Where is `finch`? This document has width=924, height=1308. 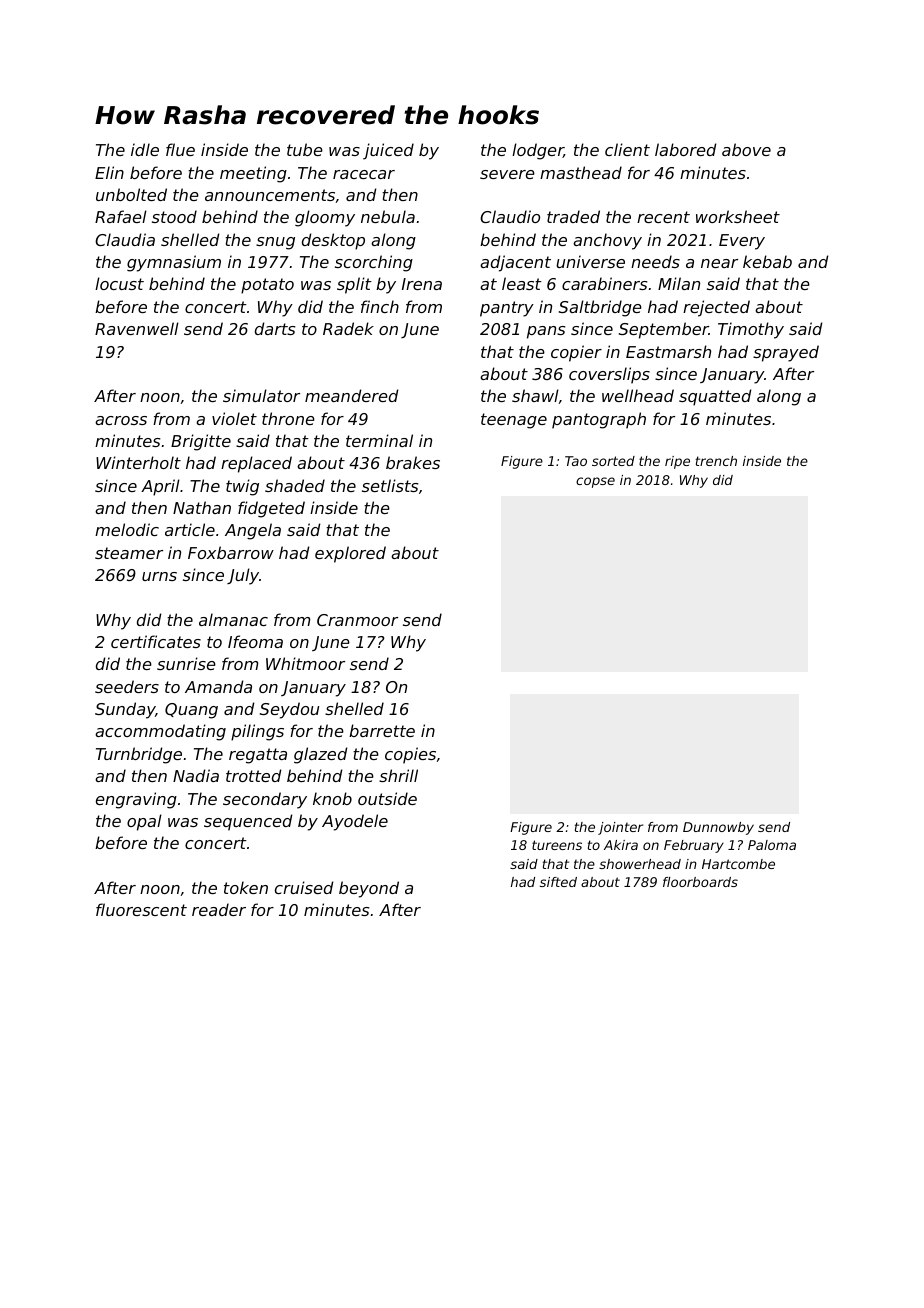
finch is located at coordinates (380, 306).
